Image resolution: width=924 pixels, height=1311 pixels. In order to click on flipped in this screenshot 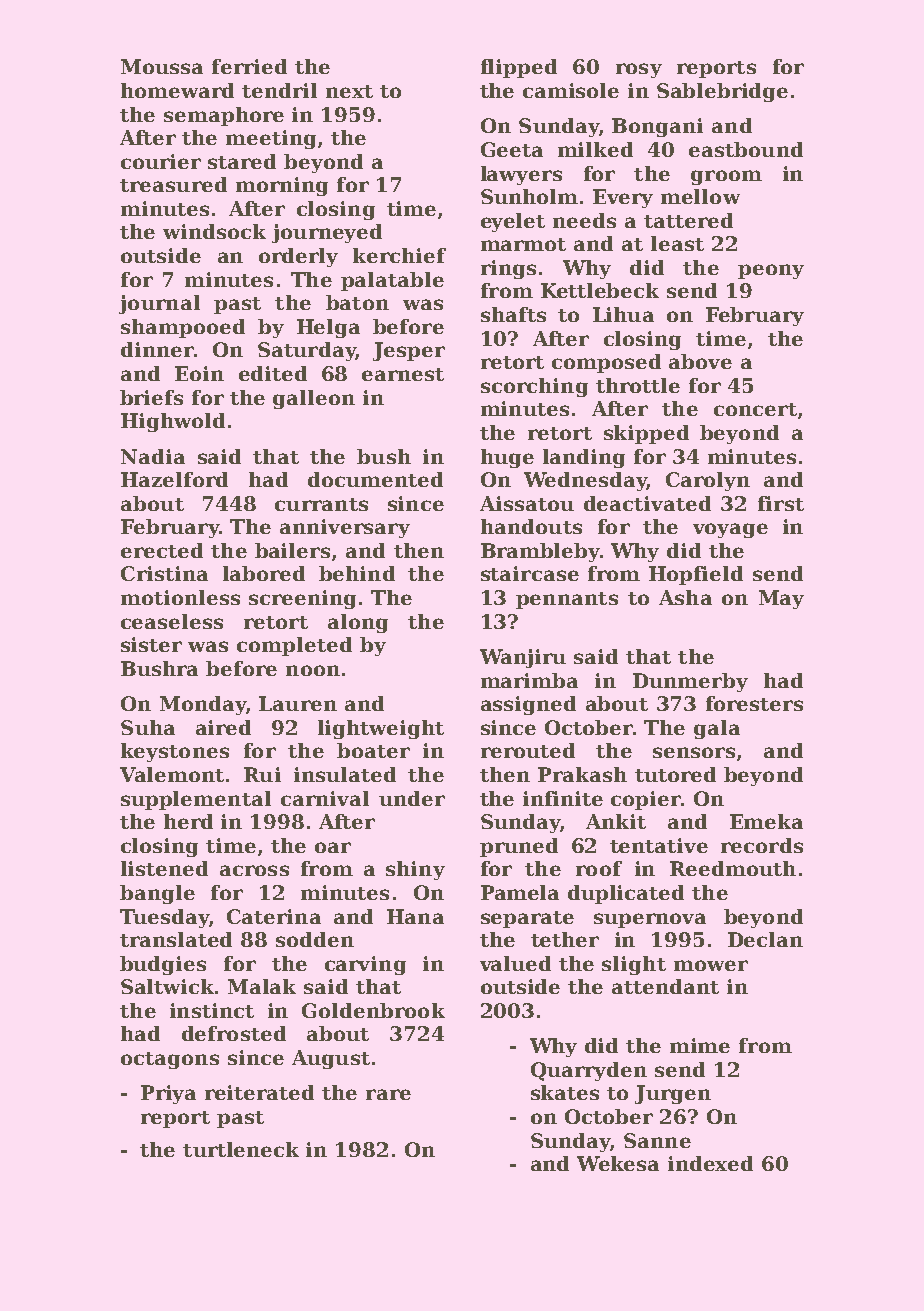, I will do `click(519, 68)`.
